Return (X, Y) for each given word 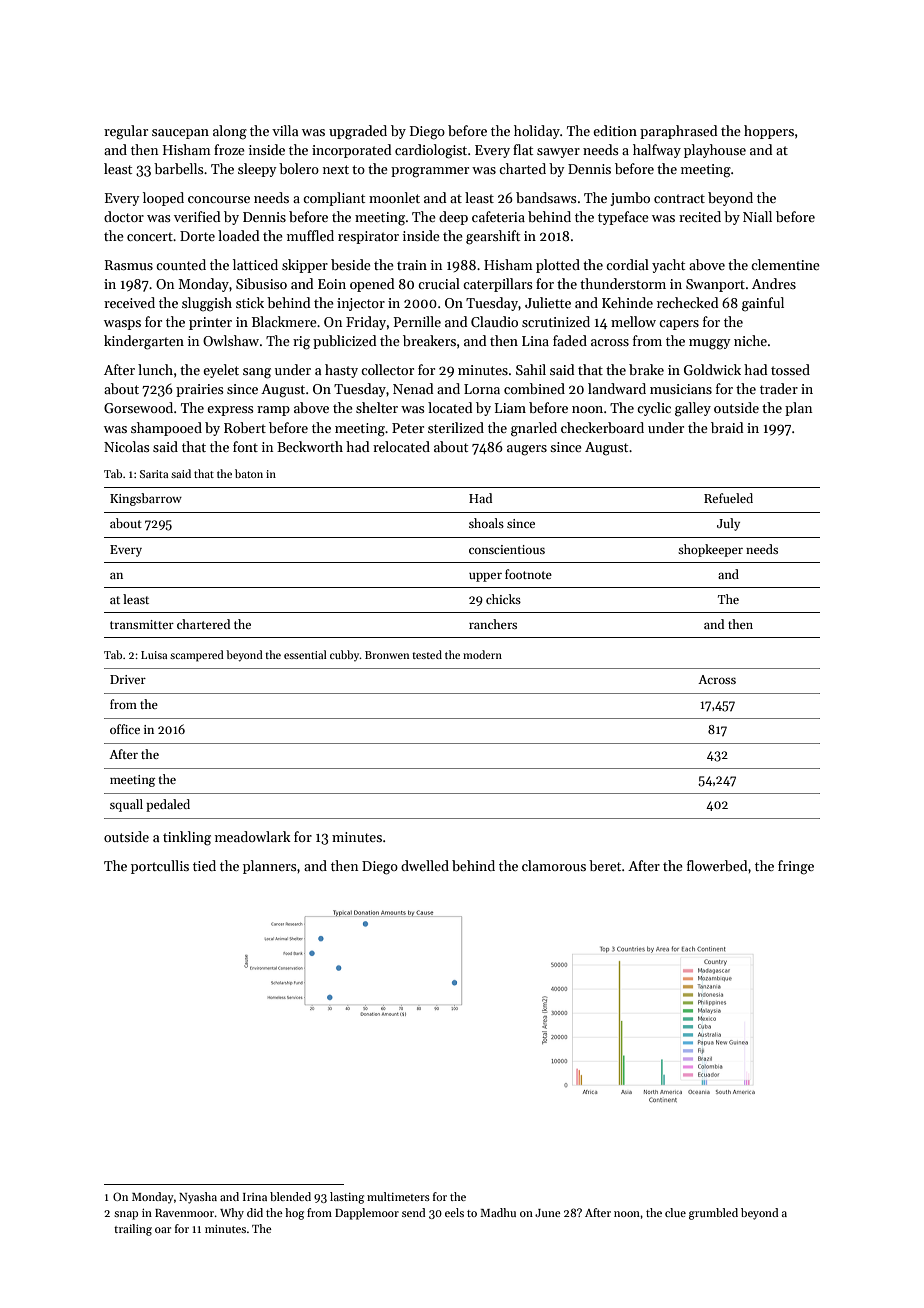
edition (615, 130)
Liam (510, 408)
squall (126, 805)
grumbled (713, 1214)
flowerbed (717, 865)
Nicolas (127, 446)
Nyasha (198, 1198)
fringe (796, 867)
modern (482, 654)
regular (126, 132)
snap (126, 1215)
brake (646, 369)
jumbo (630, 199)
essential (305, 654)
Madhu (498, 1212)
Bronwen (387, 655)
